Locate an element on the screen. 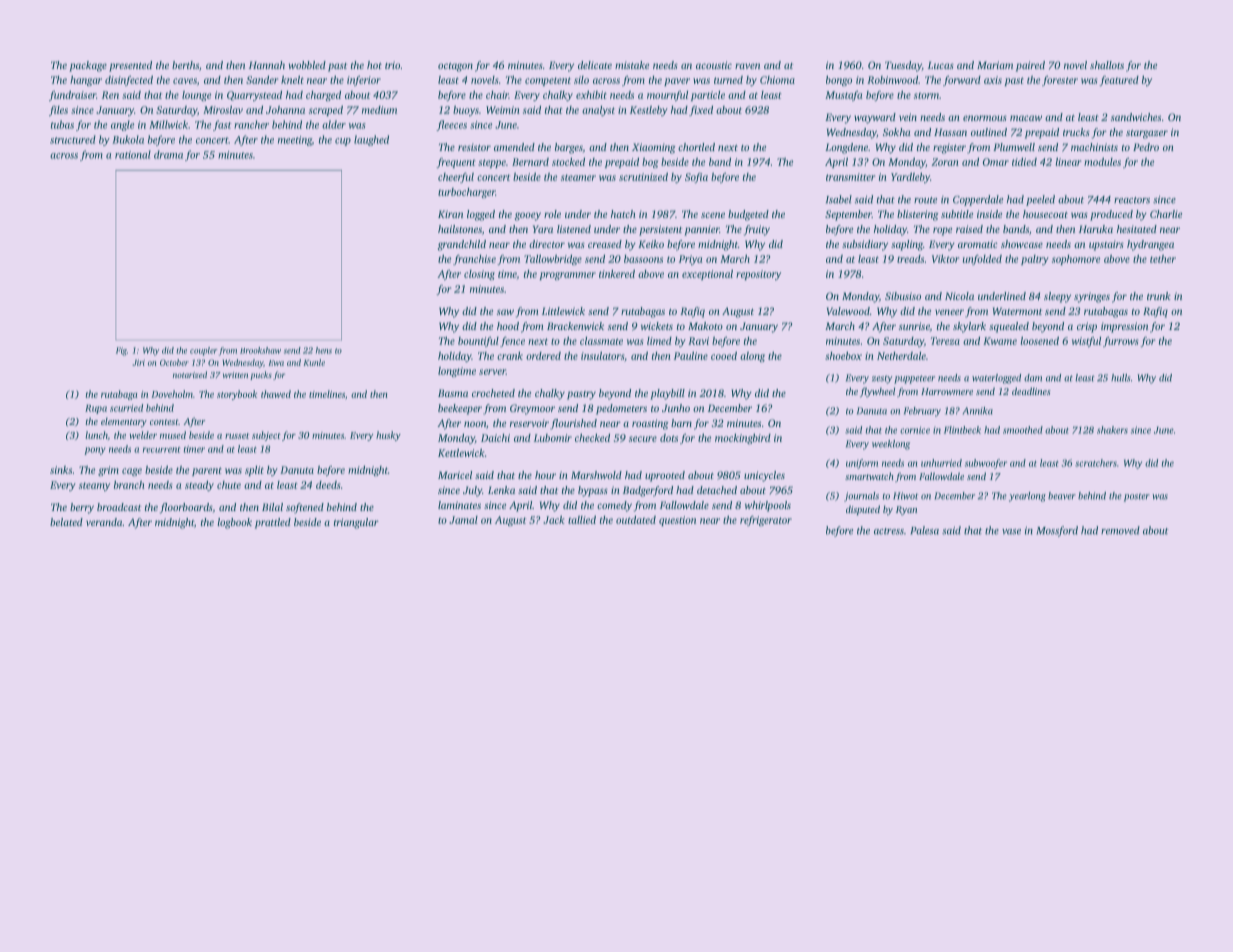 The width and height of the screenshot is (1233, 952). pedometers is located at coordinates (621, 409).
